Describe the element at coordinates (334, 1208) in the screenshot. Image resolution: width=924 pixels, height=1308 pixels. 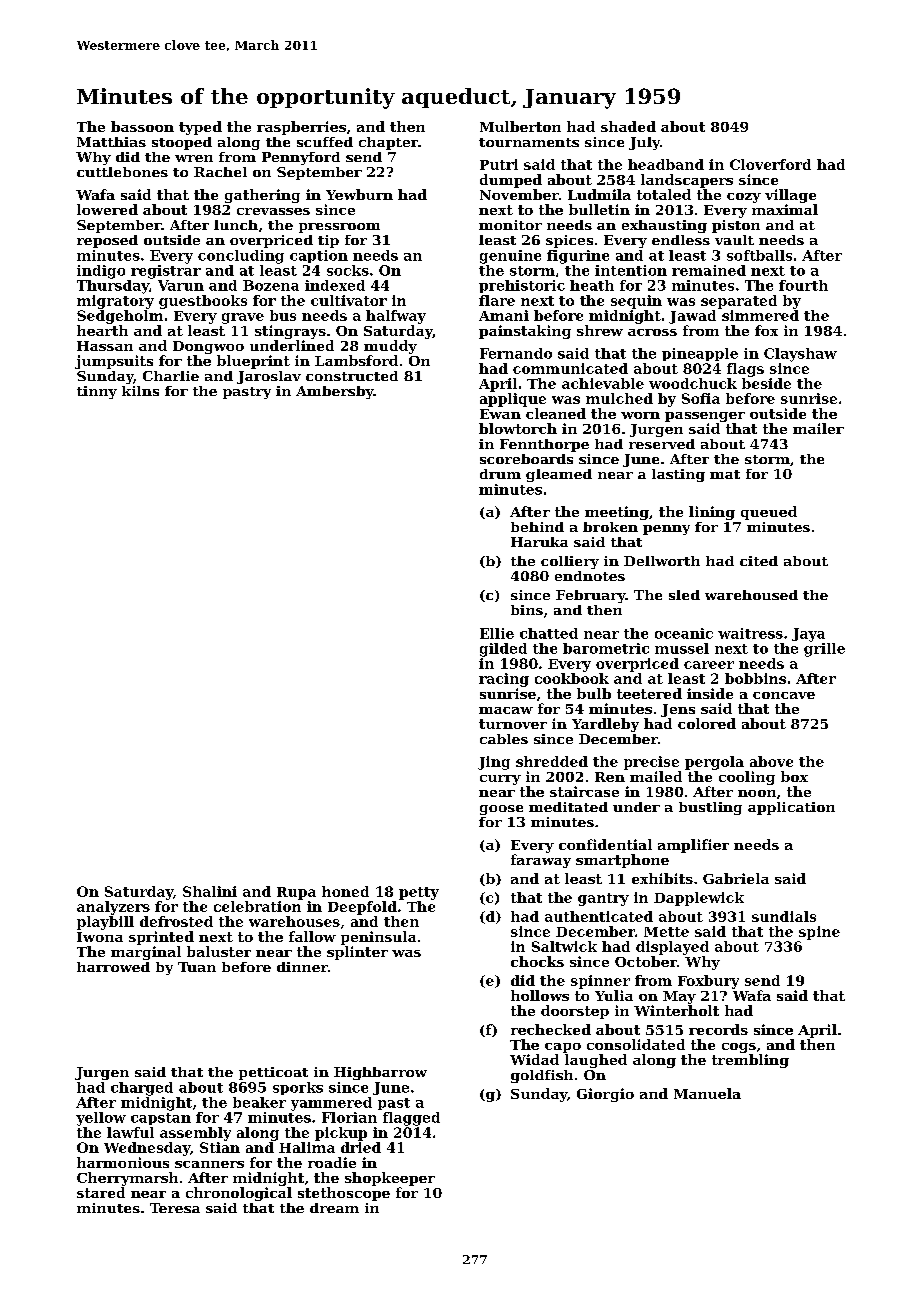
I see `dream` at that location.
